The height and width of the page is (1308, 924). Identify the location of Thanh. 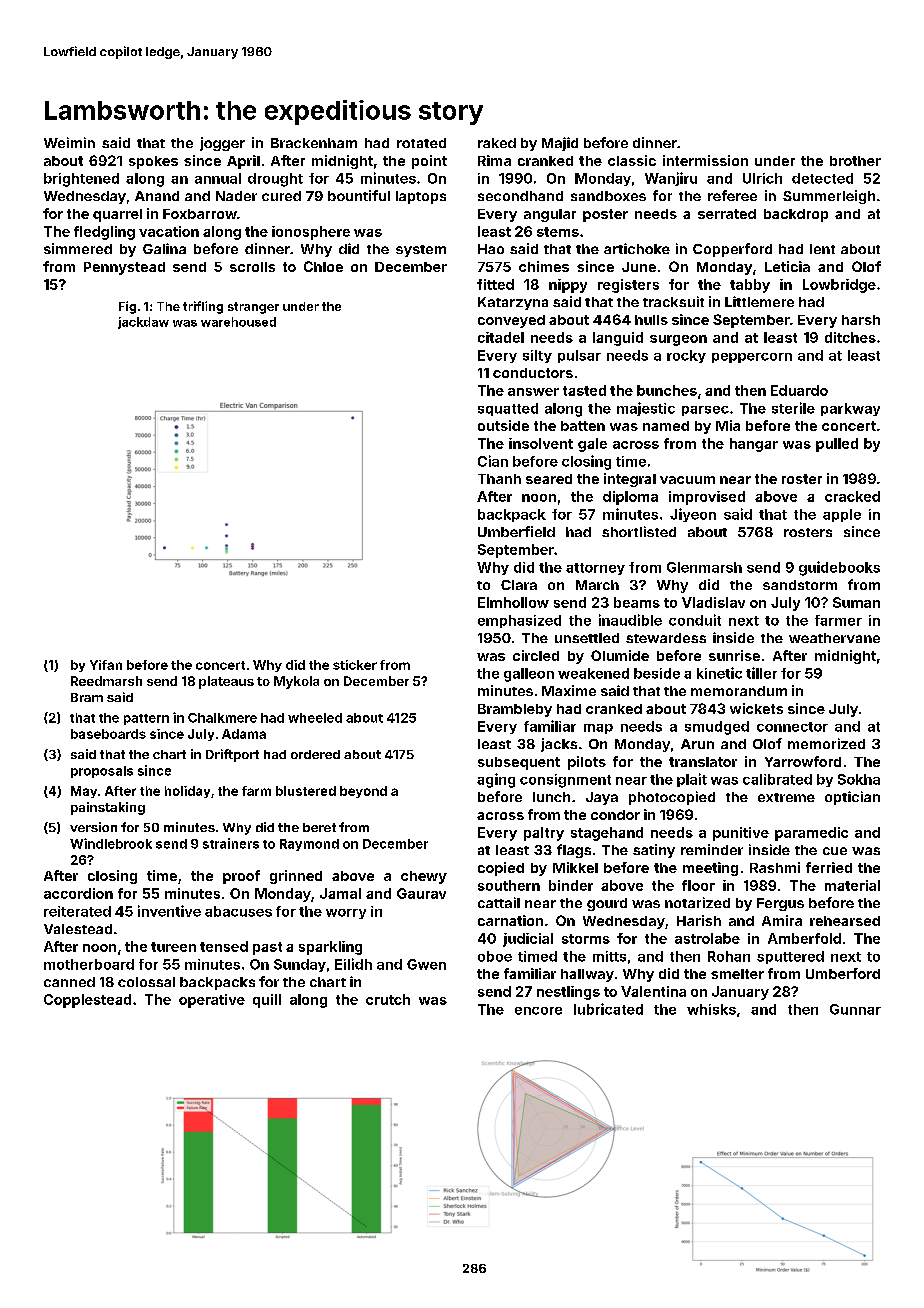
(499, 479).
